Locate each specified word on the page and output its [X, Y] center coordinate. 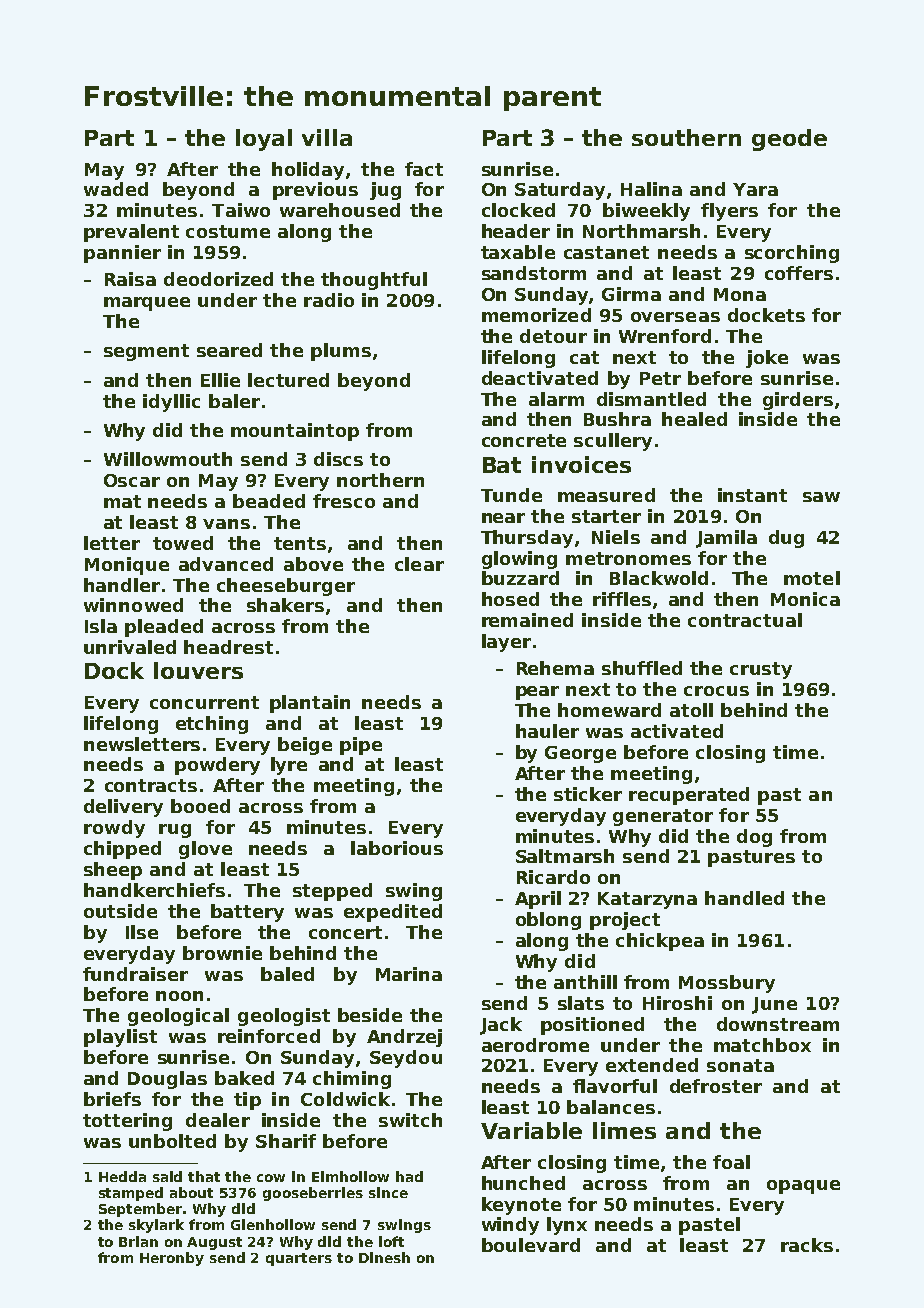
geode [789, 140]
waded [116, 189]
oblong [548, 921]
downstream [778, 1024]
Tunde [511, 495]
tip [247, 1101]
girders [798, 401]
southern [686, 137]
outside [120, 911]
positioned [592, 1026]
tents [300, 543]
